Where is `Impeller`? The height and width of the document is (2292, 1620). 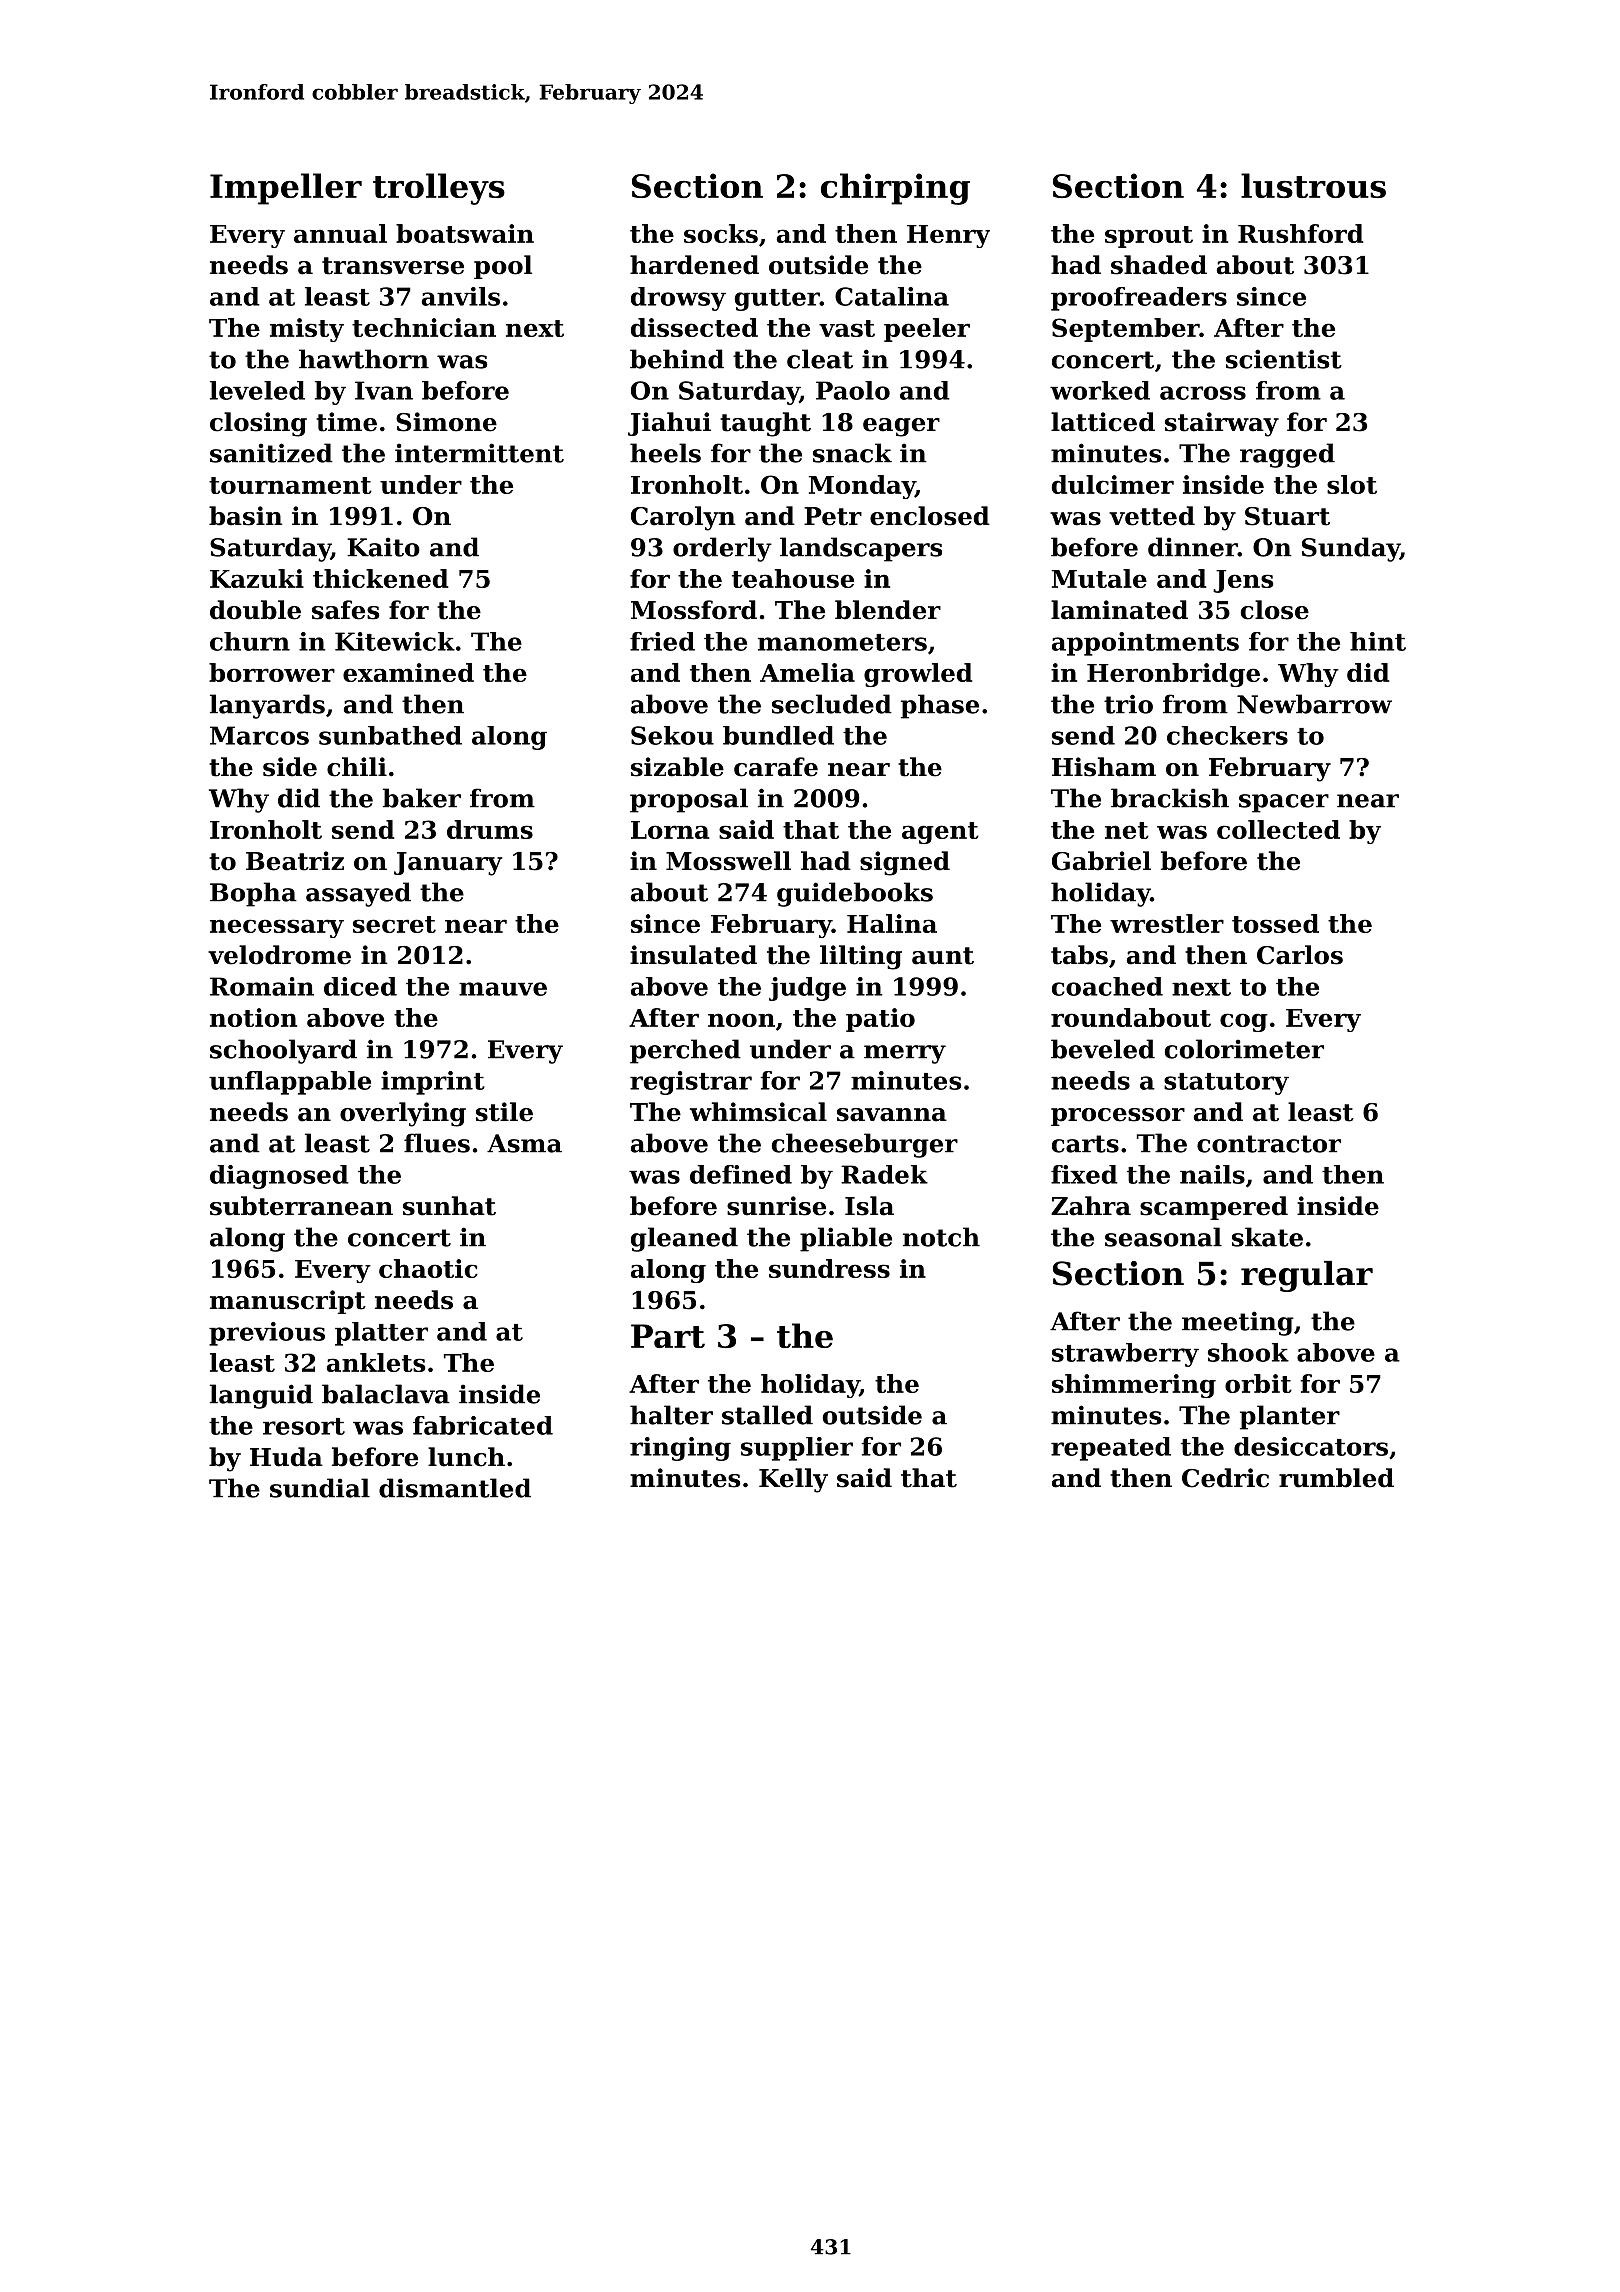 Impeller is located at coordinates (286, 189).
